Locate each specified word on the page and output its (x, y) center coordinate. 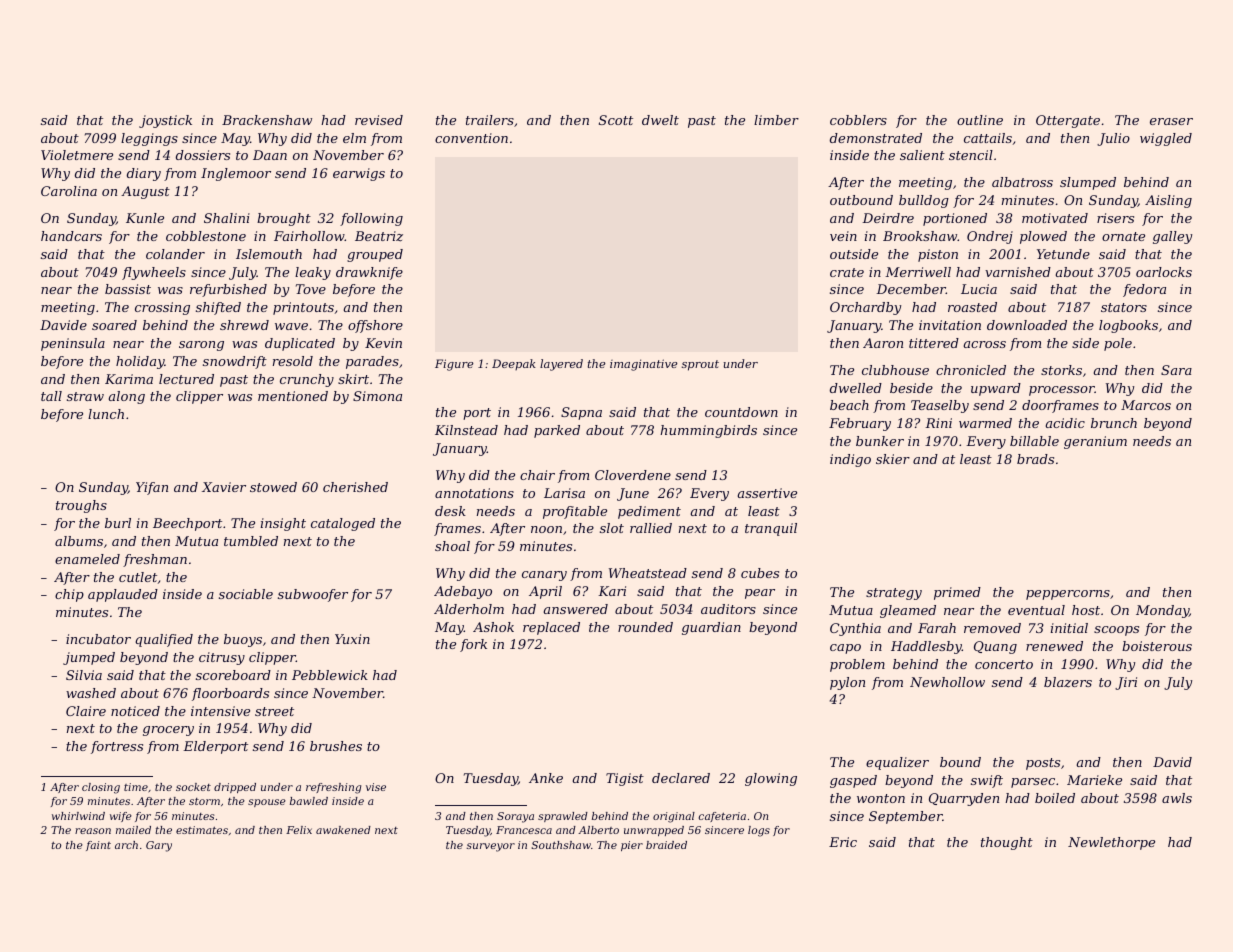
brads (1035, 459)
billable (1034, 441)
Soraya (515, 817)
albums (79, 541)
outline (980, 120)
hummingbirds (708, 431)
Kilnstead (466, 430)
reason (93, 831)
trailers (490, 120)
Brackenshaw (267, 120)
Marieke (1094, 780)
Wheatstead (648, 573)
